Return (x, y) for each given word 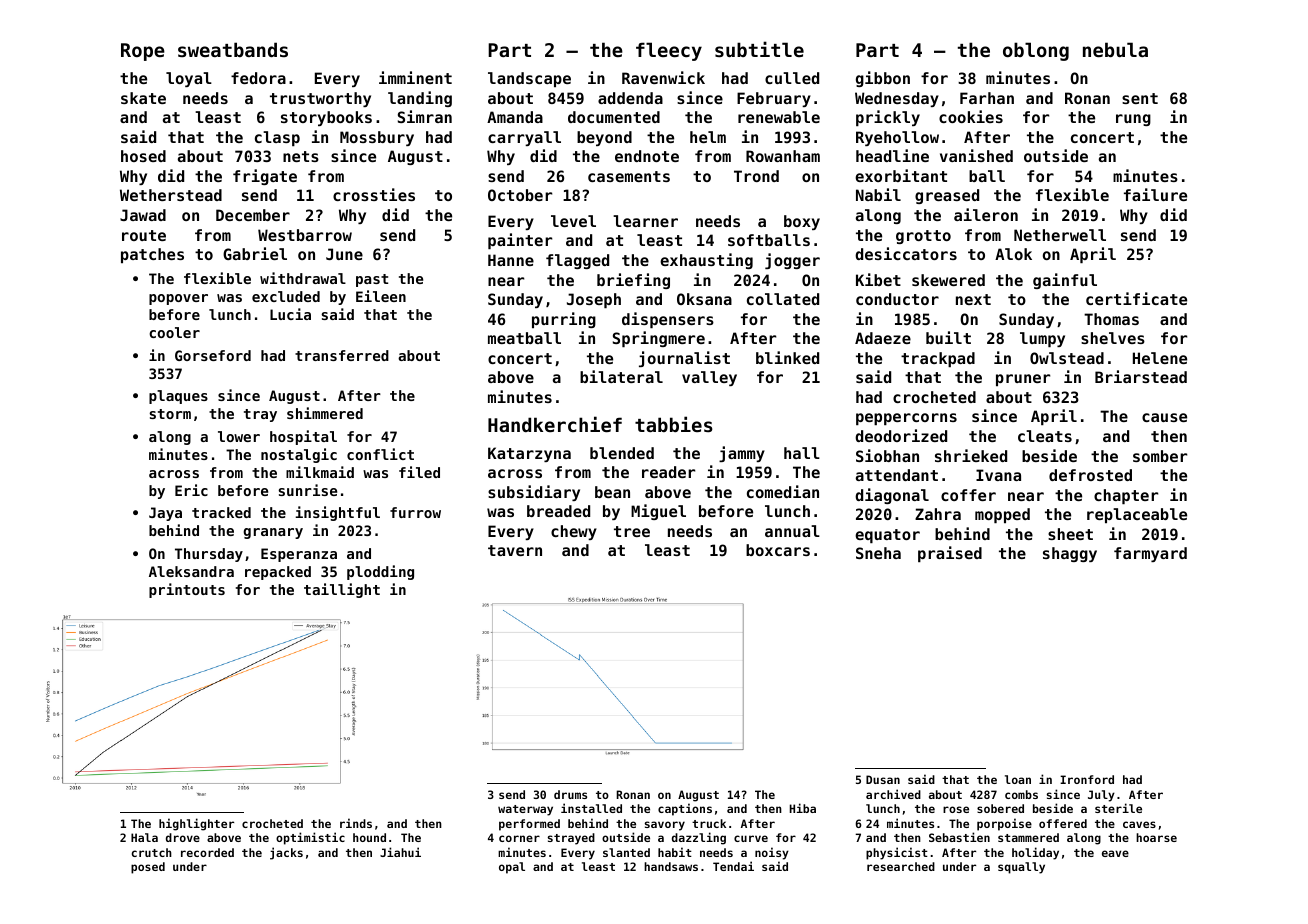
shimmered (325, 413)
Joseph (594, 300)
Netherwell (1060, 235)
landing (420, 99)
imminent (415, 77)
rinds (356, 823)
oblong (1036, 51)
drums (570, 794)
